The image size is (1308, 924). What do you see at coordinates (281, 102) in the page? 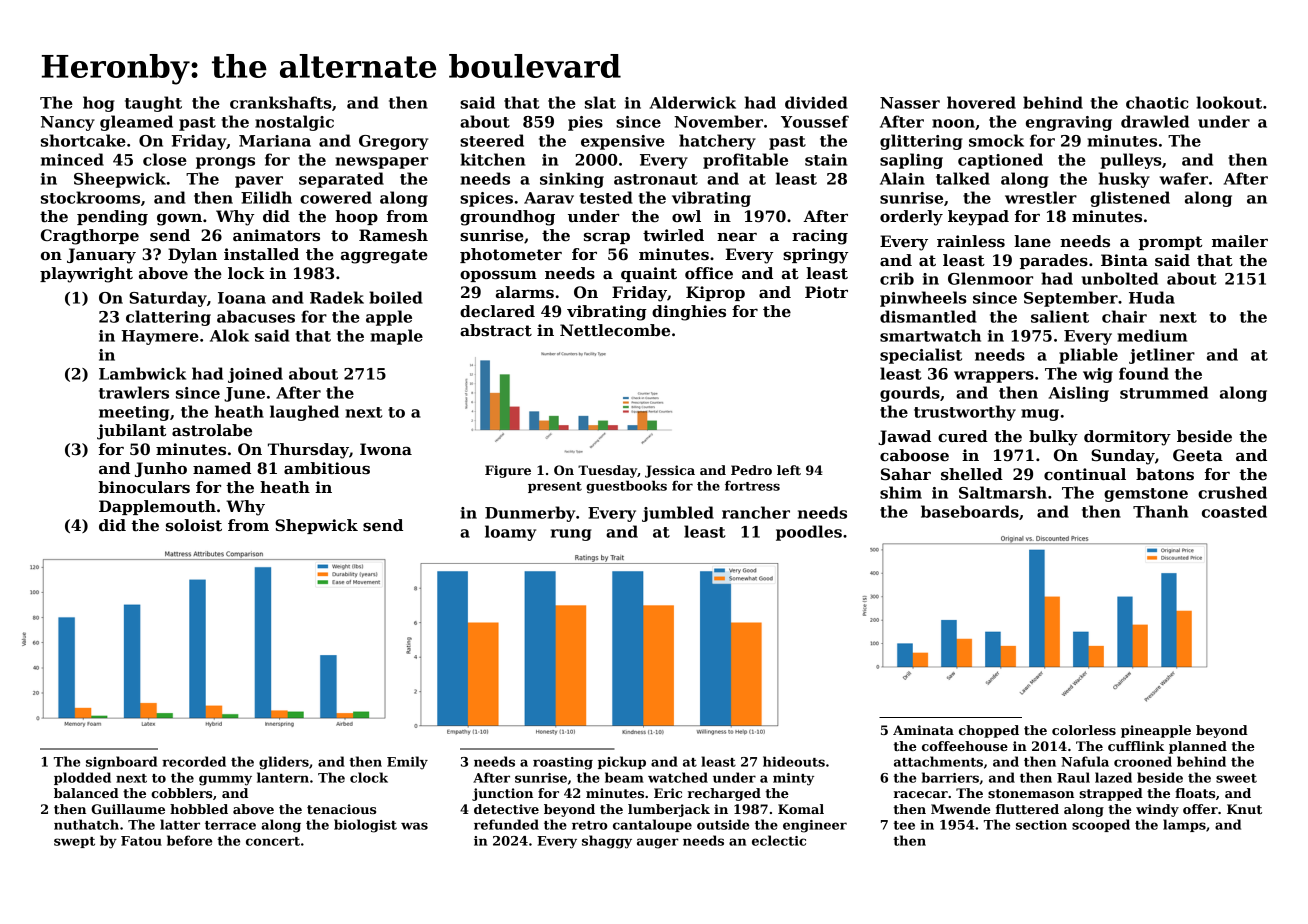
I see `crankshafts` at bounding box center [281, 102].
